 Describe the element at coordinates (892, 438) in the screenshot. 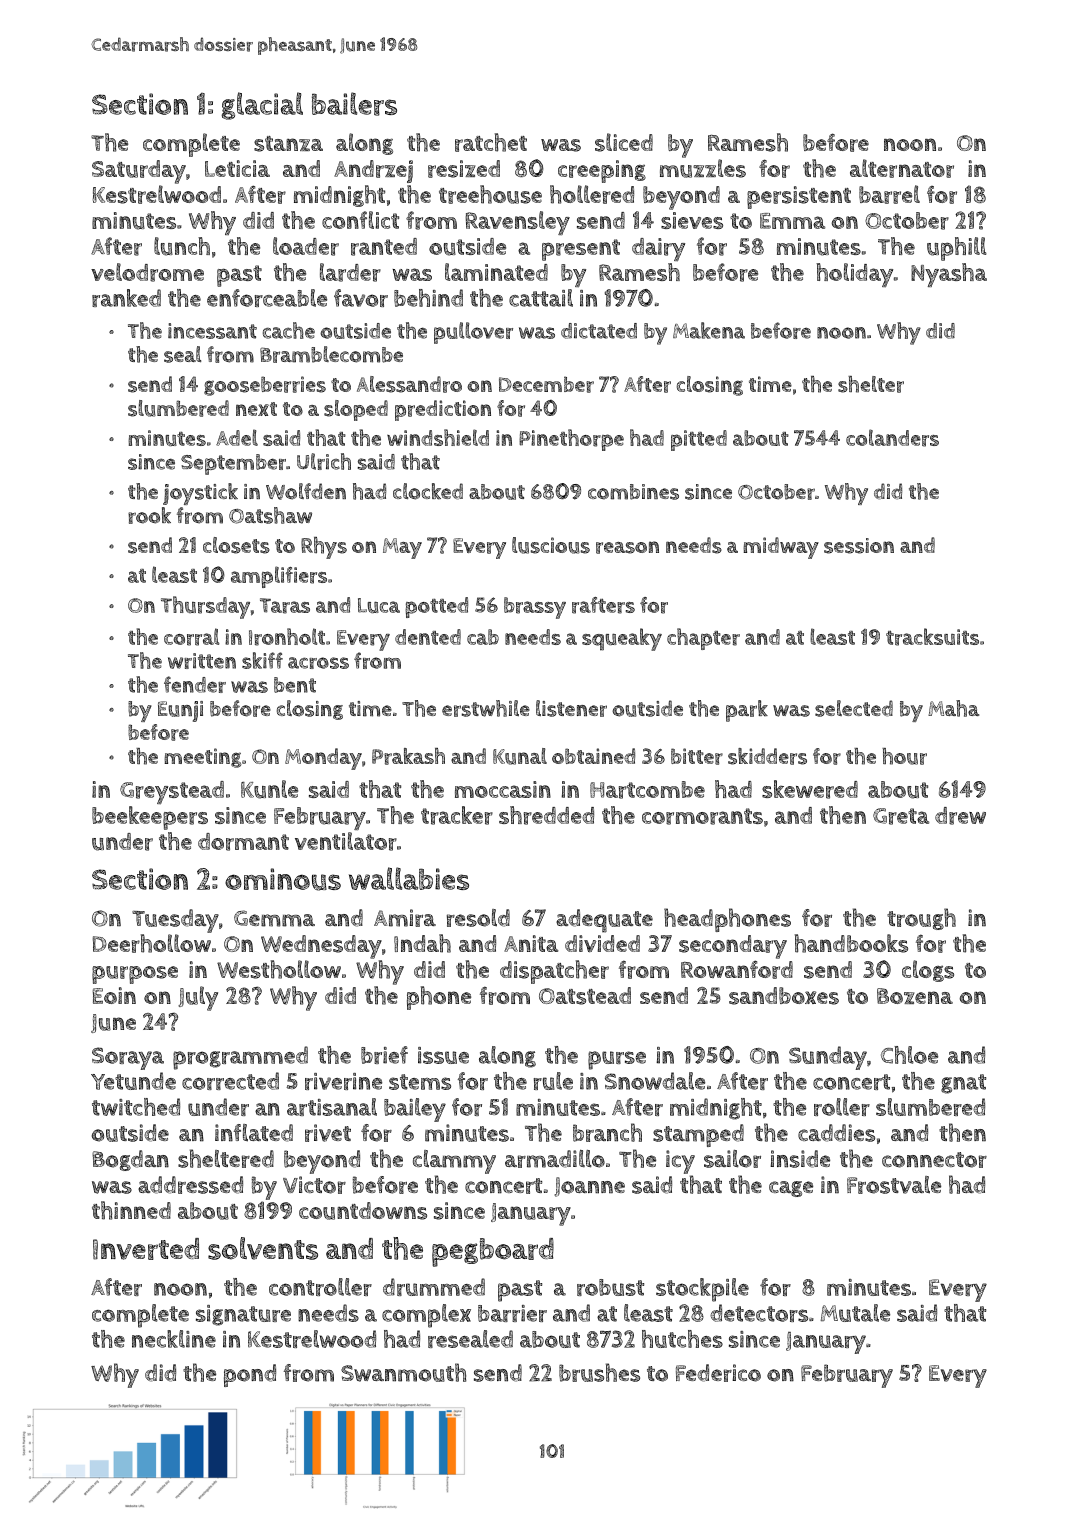

I see `colanders` at that location.
